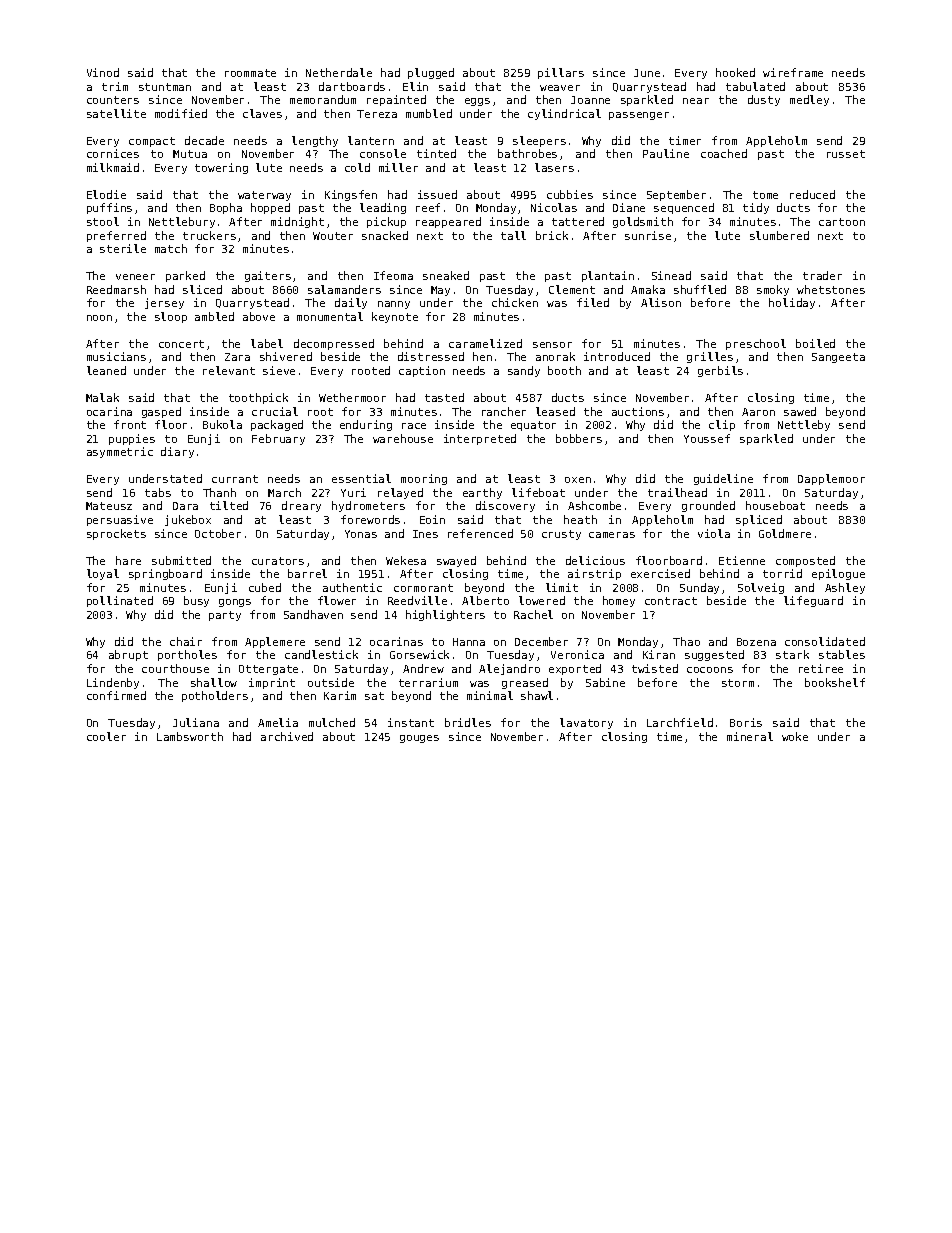 The height and width of the image is (1233, 952). Describe the element at coordinates (113, 167) in the image. I see `milkmaid` at that location.
